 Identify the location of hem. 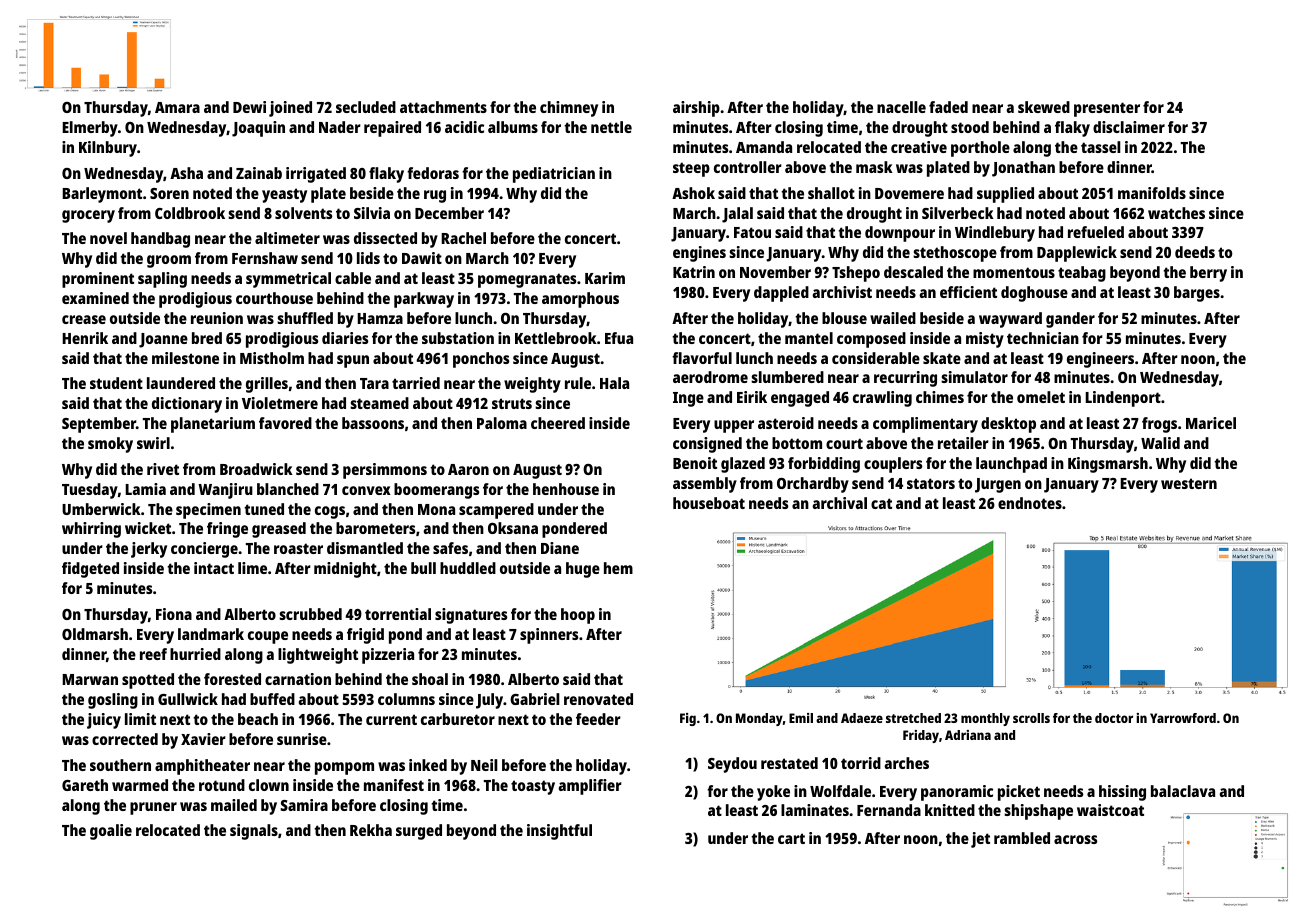
(618, 568).
